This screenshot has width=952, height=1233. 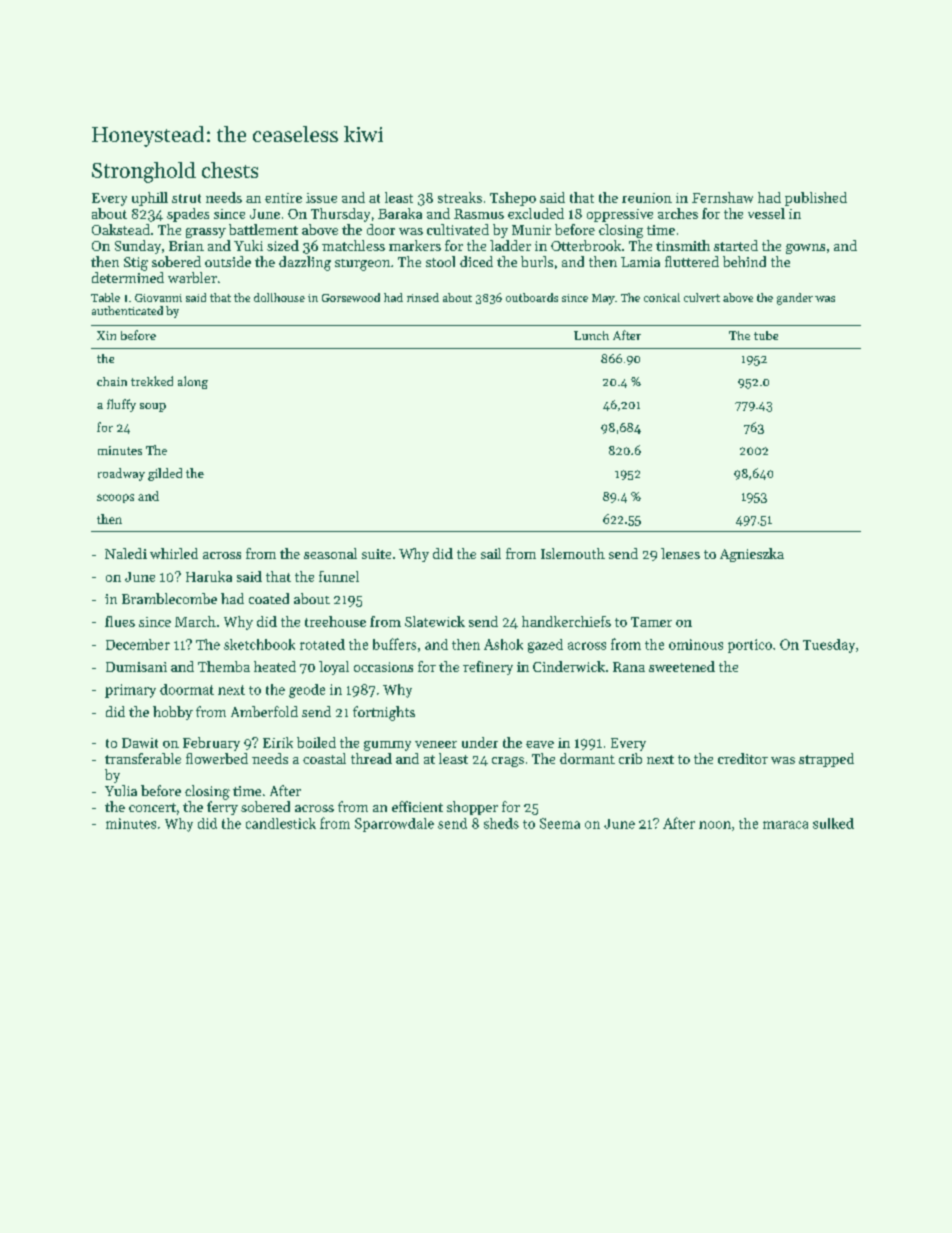 I want to click on behind, so click(x=744, y=261).
